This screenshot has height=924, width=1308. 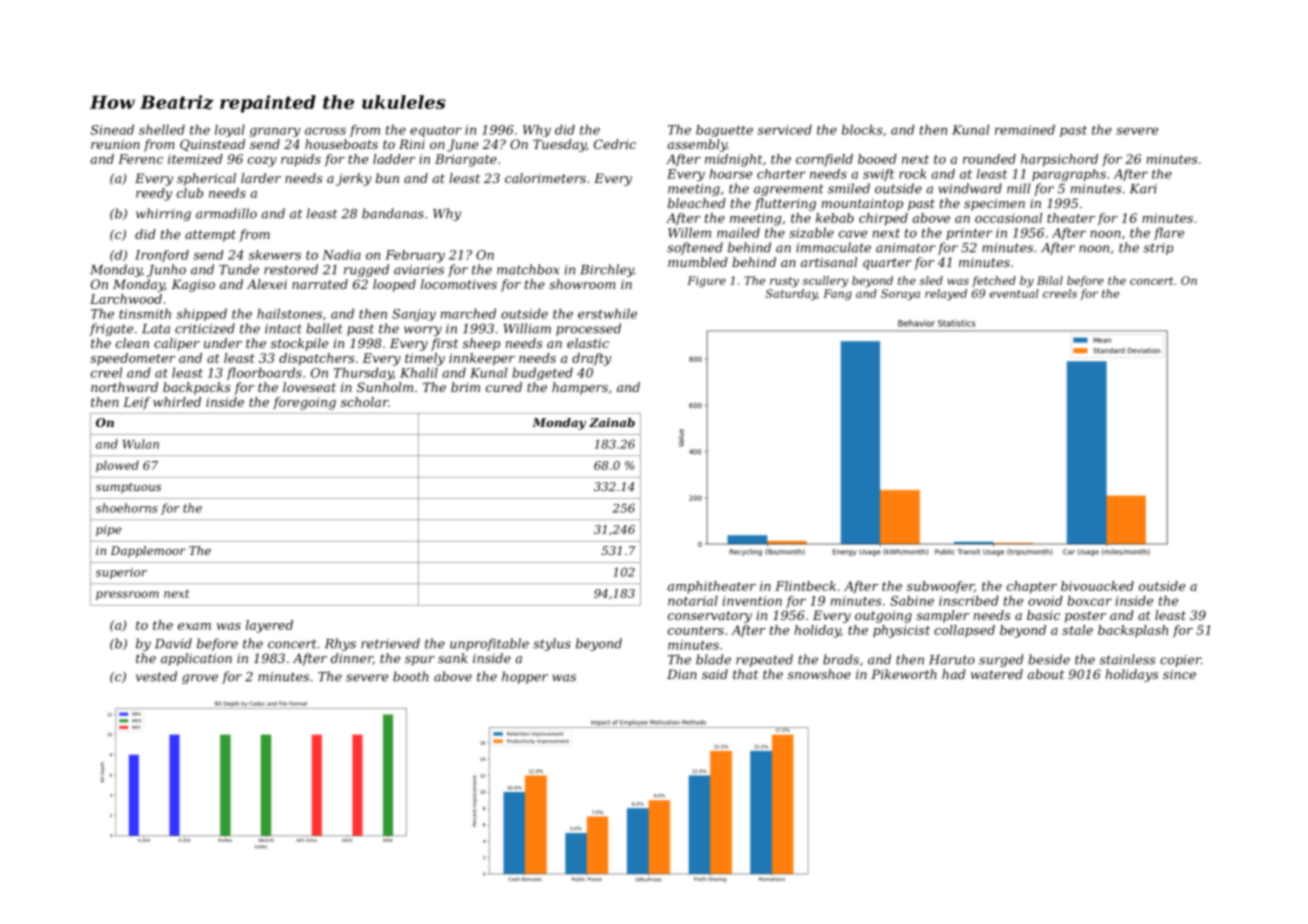 What do you see at coordinates (1097, 586) in the screenshot?
I see `bivouacked` at bounding box center [1097, 586].
